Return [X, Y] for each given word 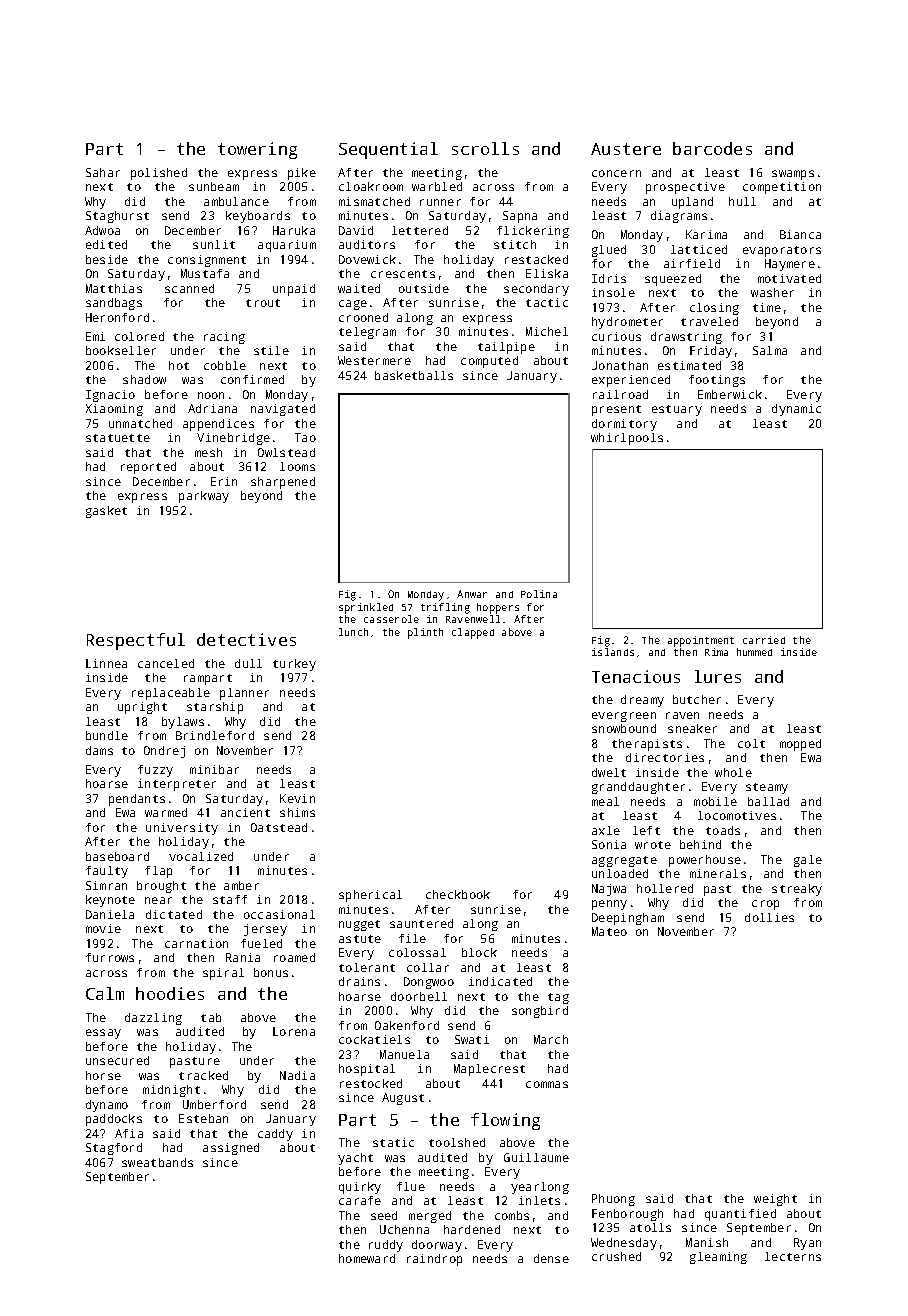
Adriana [212, 408]
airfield [692, 263]
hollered [665, 888]
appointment [701, 641]
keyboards [258, 217]
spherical [370, 896]
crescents [403, 274]
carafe [360, 1200]
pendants [137, 800]
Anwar [472, 594]
